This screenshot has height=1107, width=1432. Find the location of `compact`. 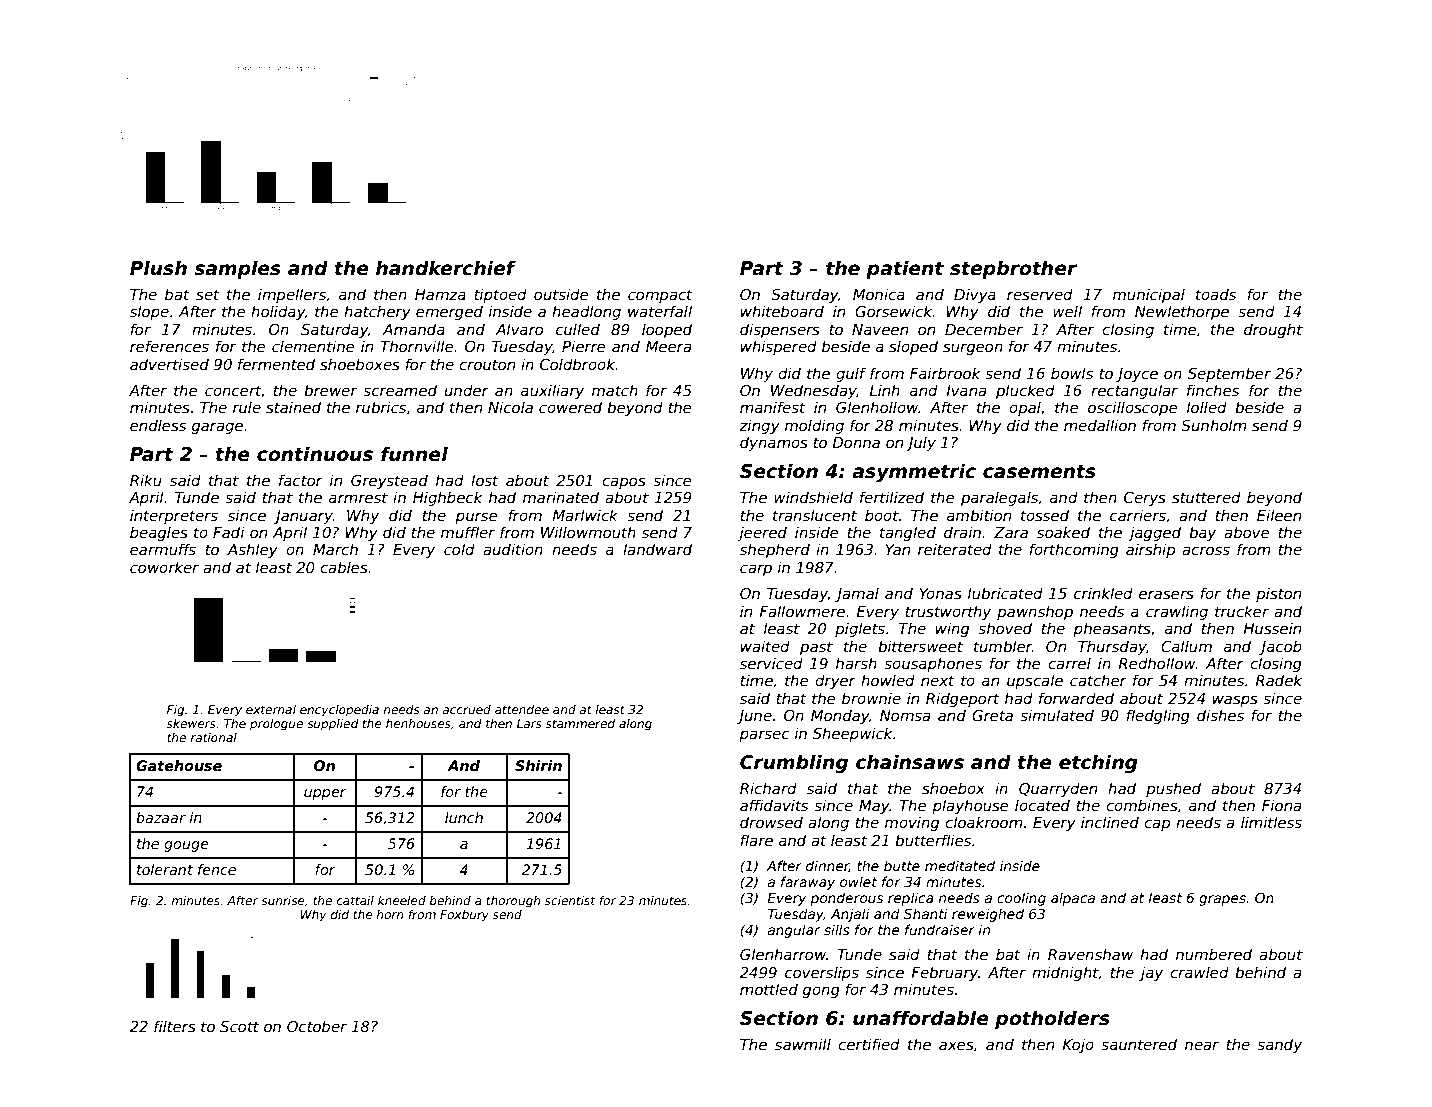

compact is located at coordinates (660, 296).
